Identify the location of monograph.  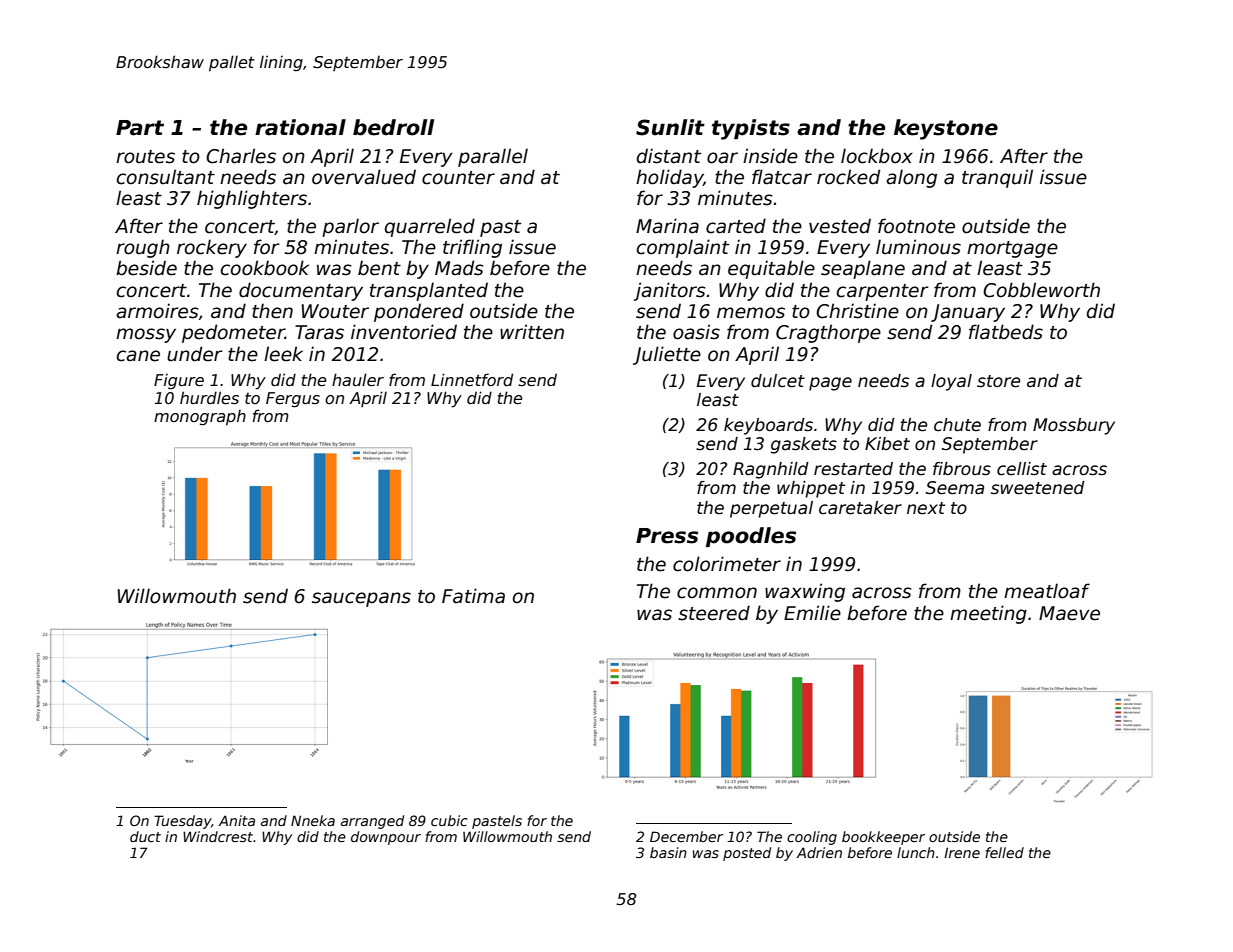
(200, 418).
